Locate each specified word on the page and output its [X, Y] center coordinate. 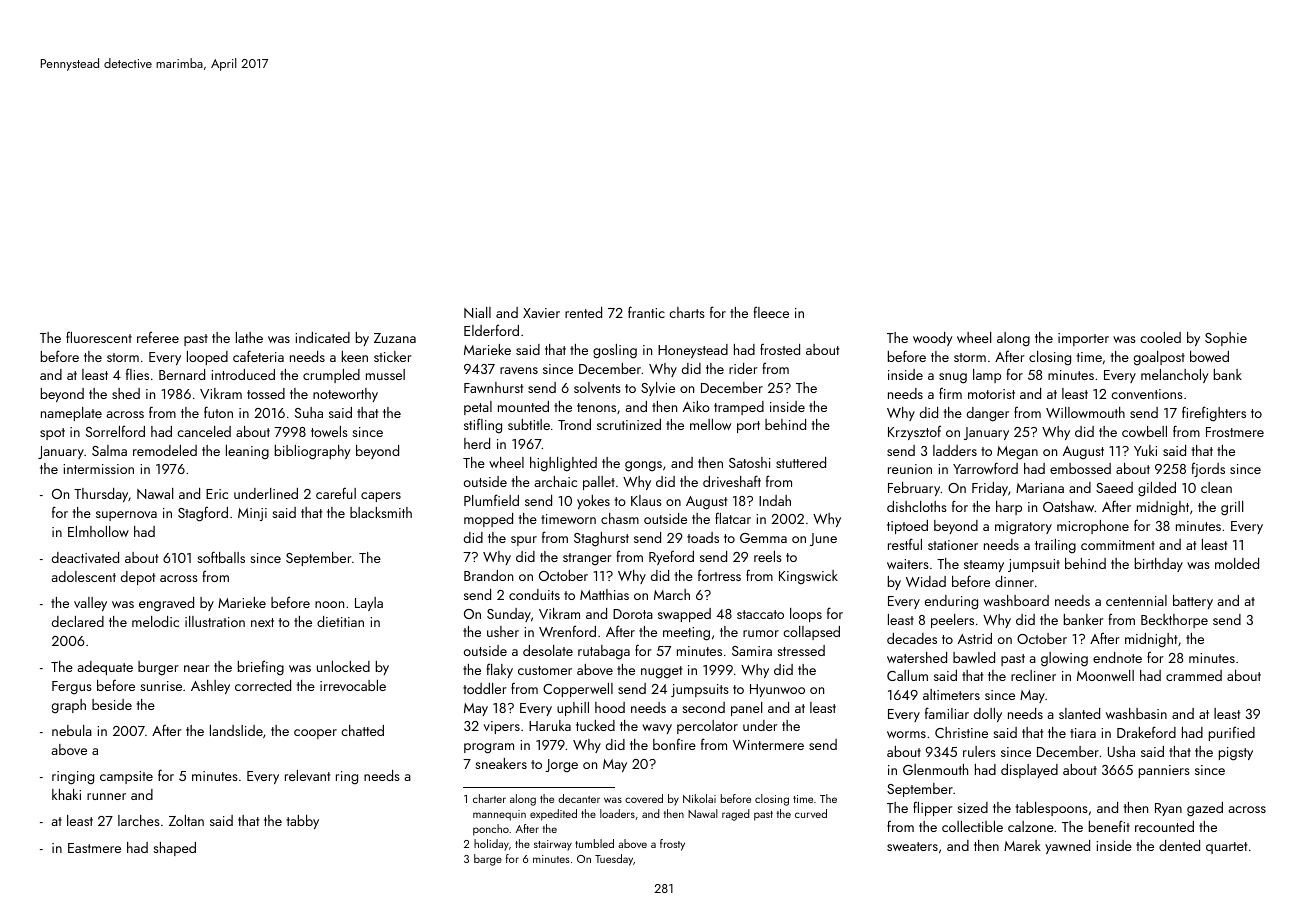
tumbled [594, 843]
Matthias [604, 594]
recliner [1033, 675]
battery [1193, 602]
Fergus [72, 688]
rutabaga [604, 652]
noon [329, 604]
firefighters [1214, 414]
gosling [615, 351]
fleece [771, 312]
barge [488, 860]
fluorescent [99, 337]
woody [933, 339]
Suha [309, 412]
